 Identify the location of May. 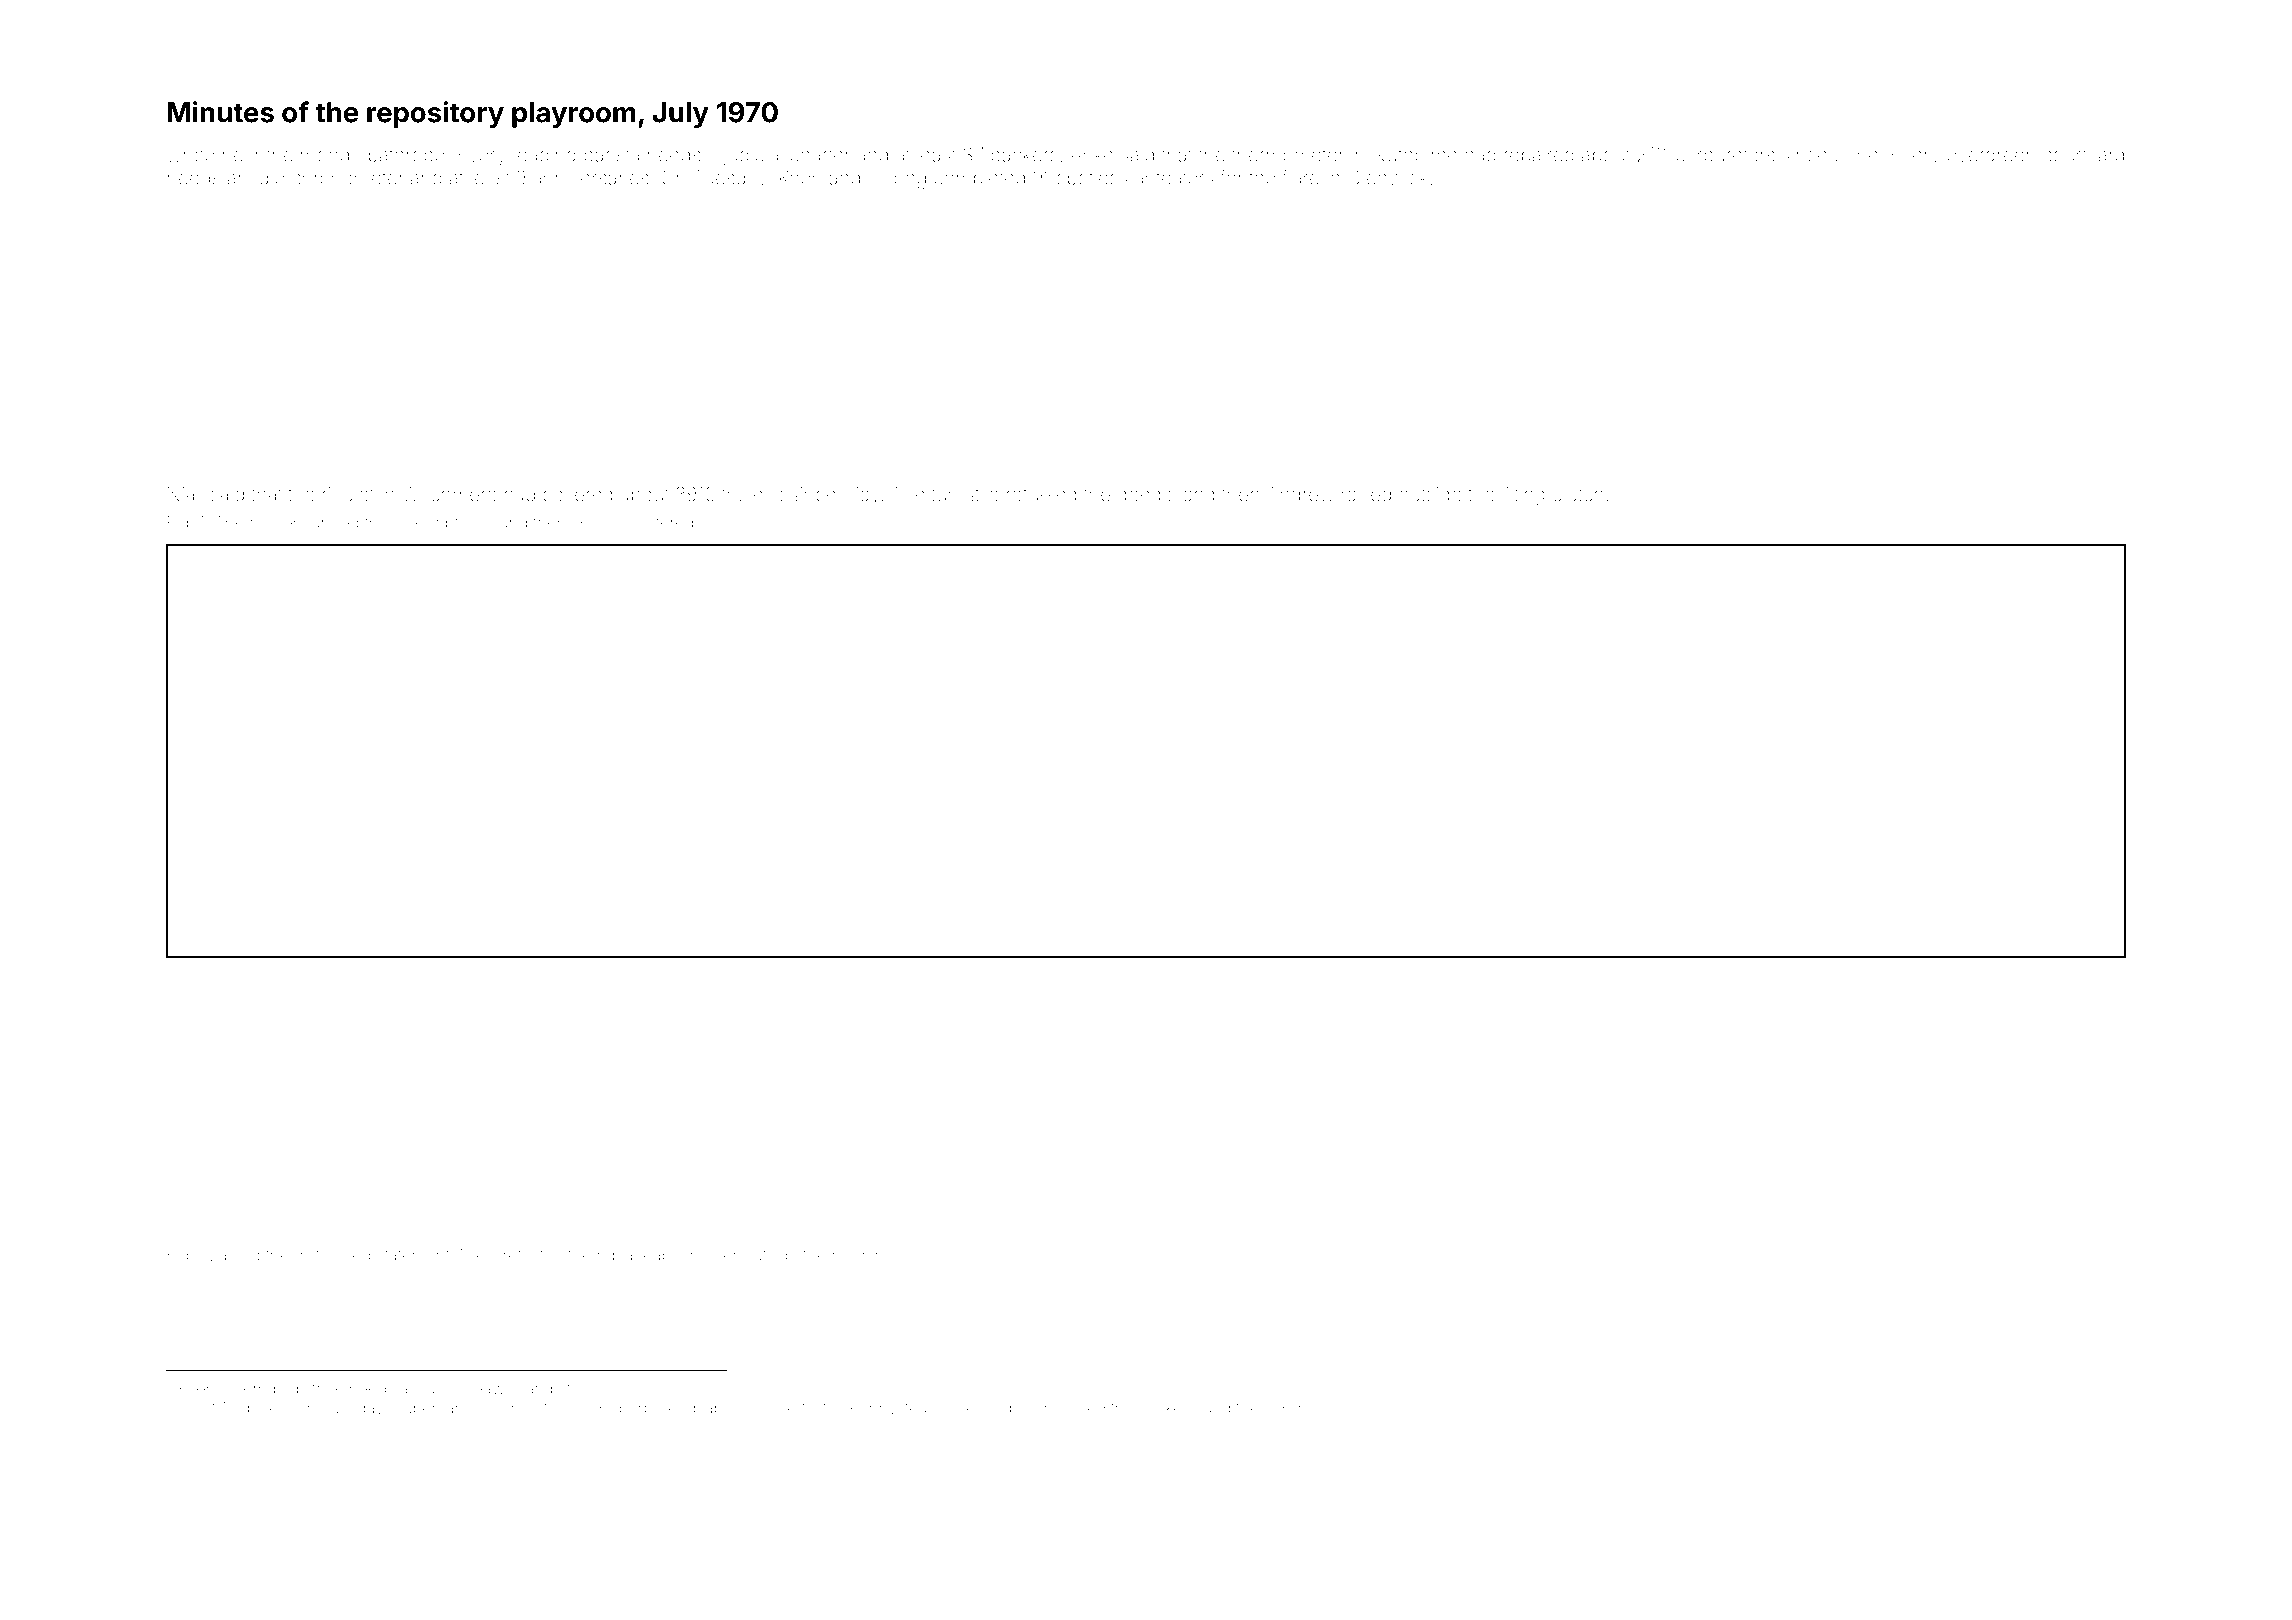
(862, 496).
